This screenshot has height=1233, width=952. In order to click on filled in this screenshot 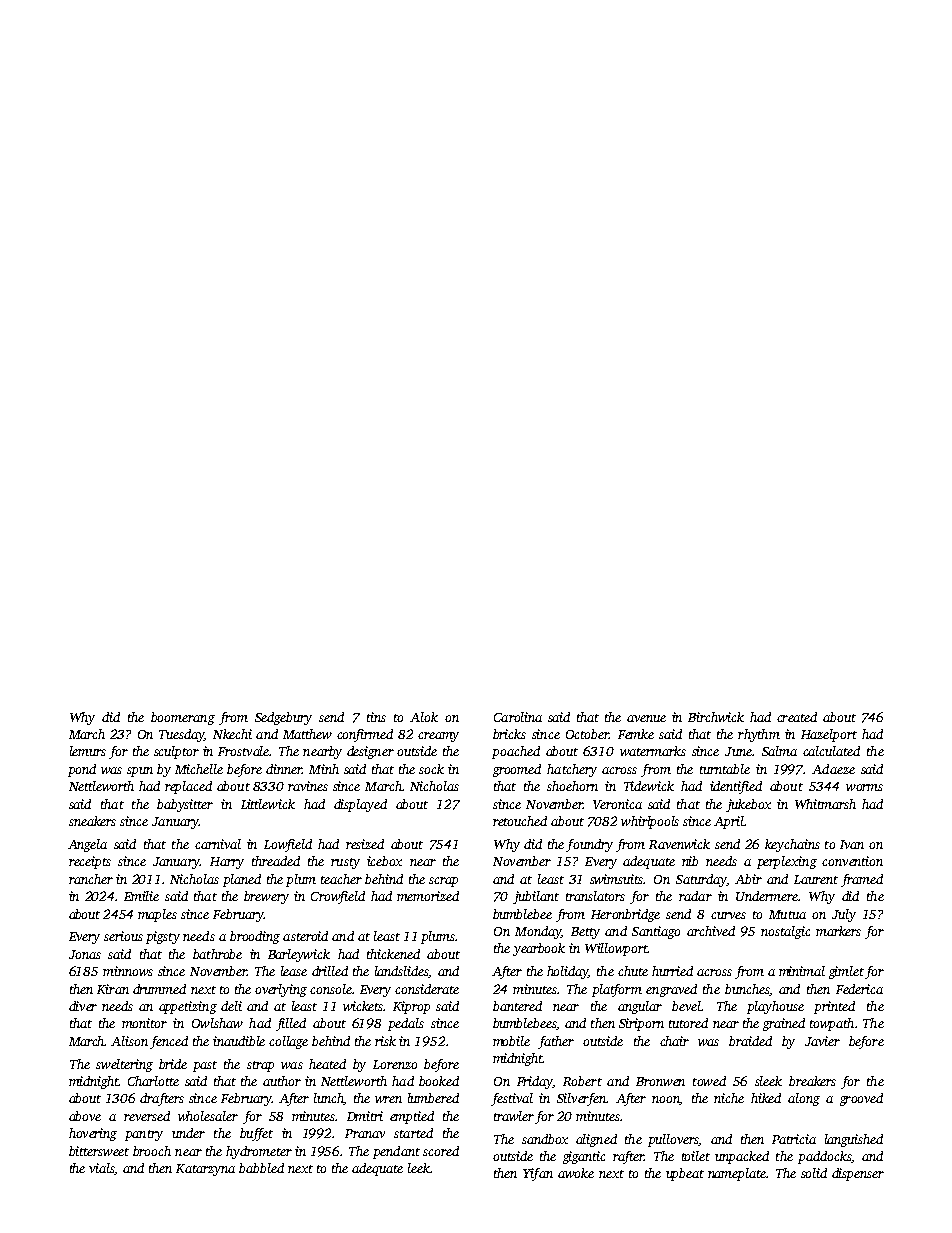, I will do `click(291, 1024)`.
